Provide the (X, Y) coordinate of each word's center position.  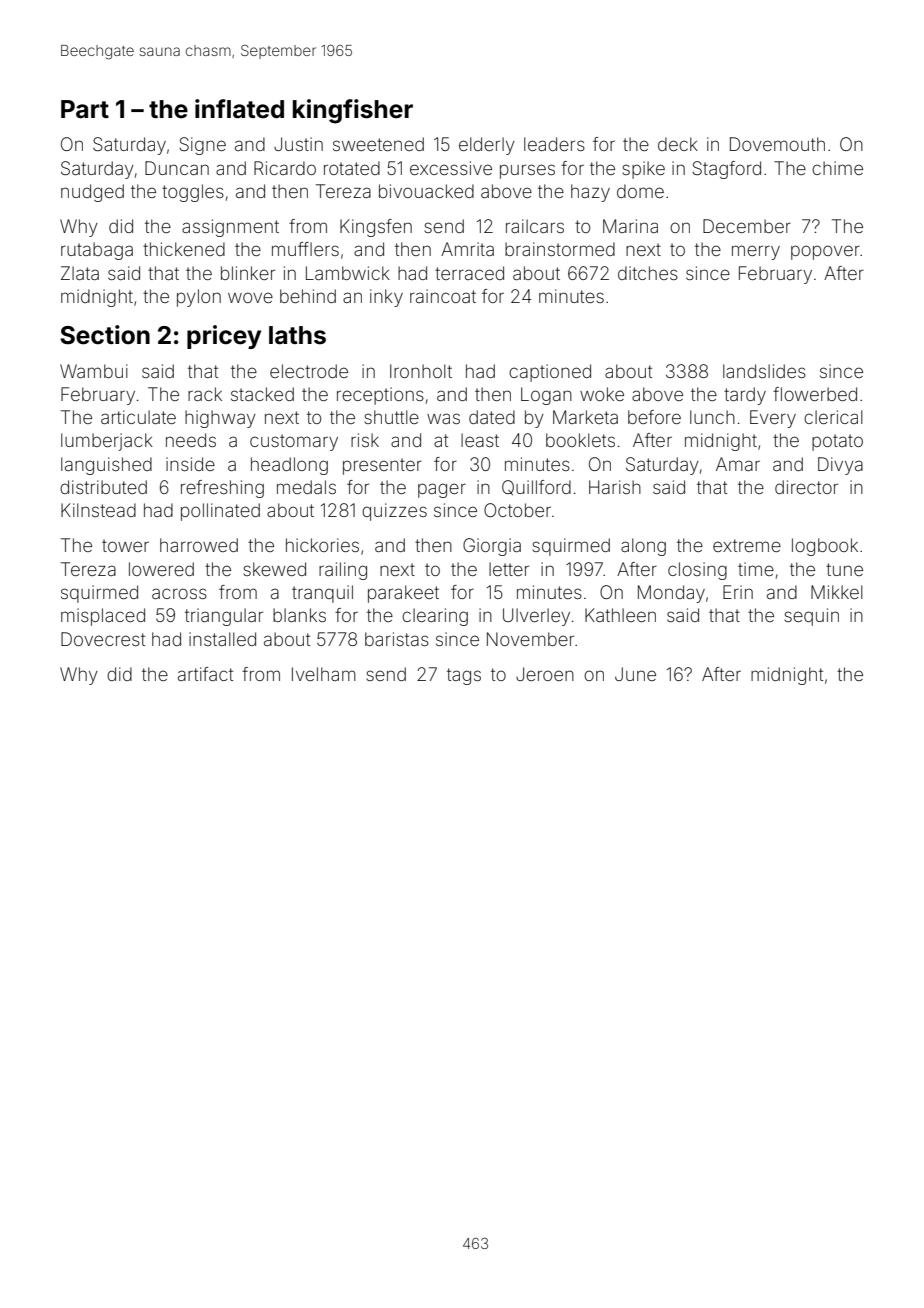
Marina (630, 226)
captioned (550, 373)
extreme (747, 545)
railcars (535, 226)
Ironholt (421, 371)
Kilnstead (98, 510)
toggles (193, 193)
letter (509, 569)
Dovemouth (777, 144)
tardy (745, 396)
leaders (554, 144)
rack (205, 394)
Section (105, 335)
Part (85, 109)
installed (222, 639)
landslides (764, 371)
